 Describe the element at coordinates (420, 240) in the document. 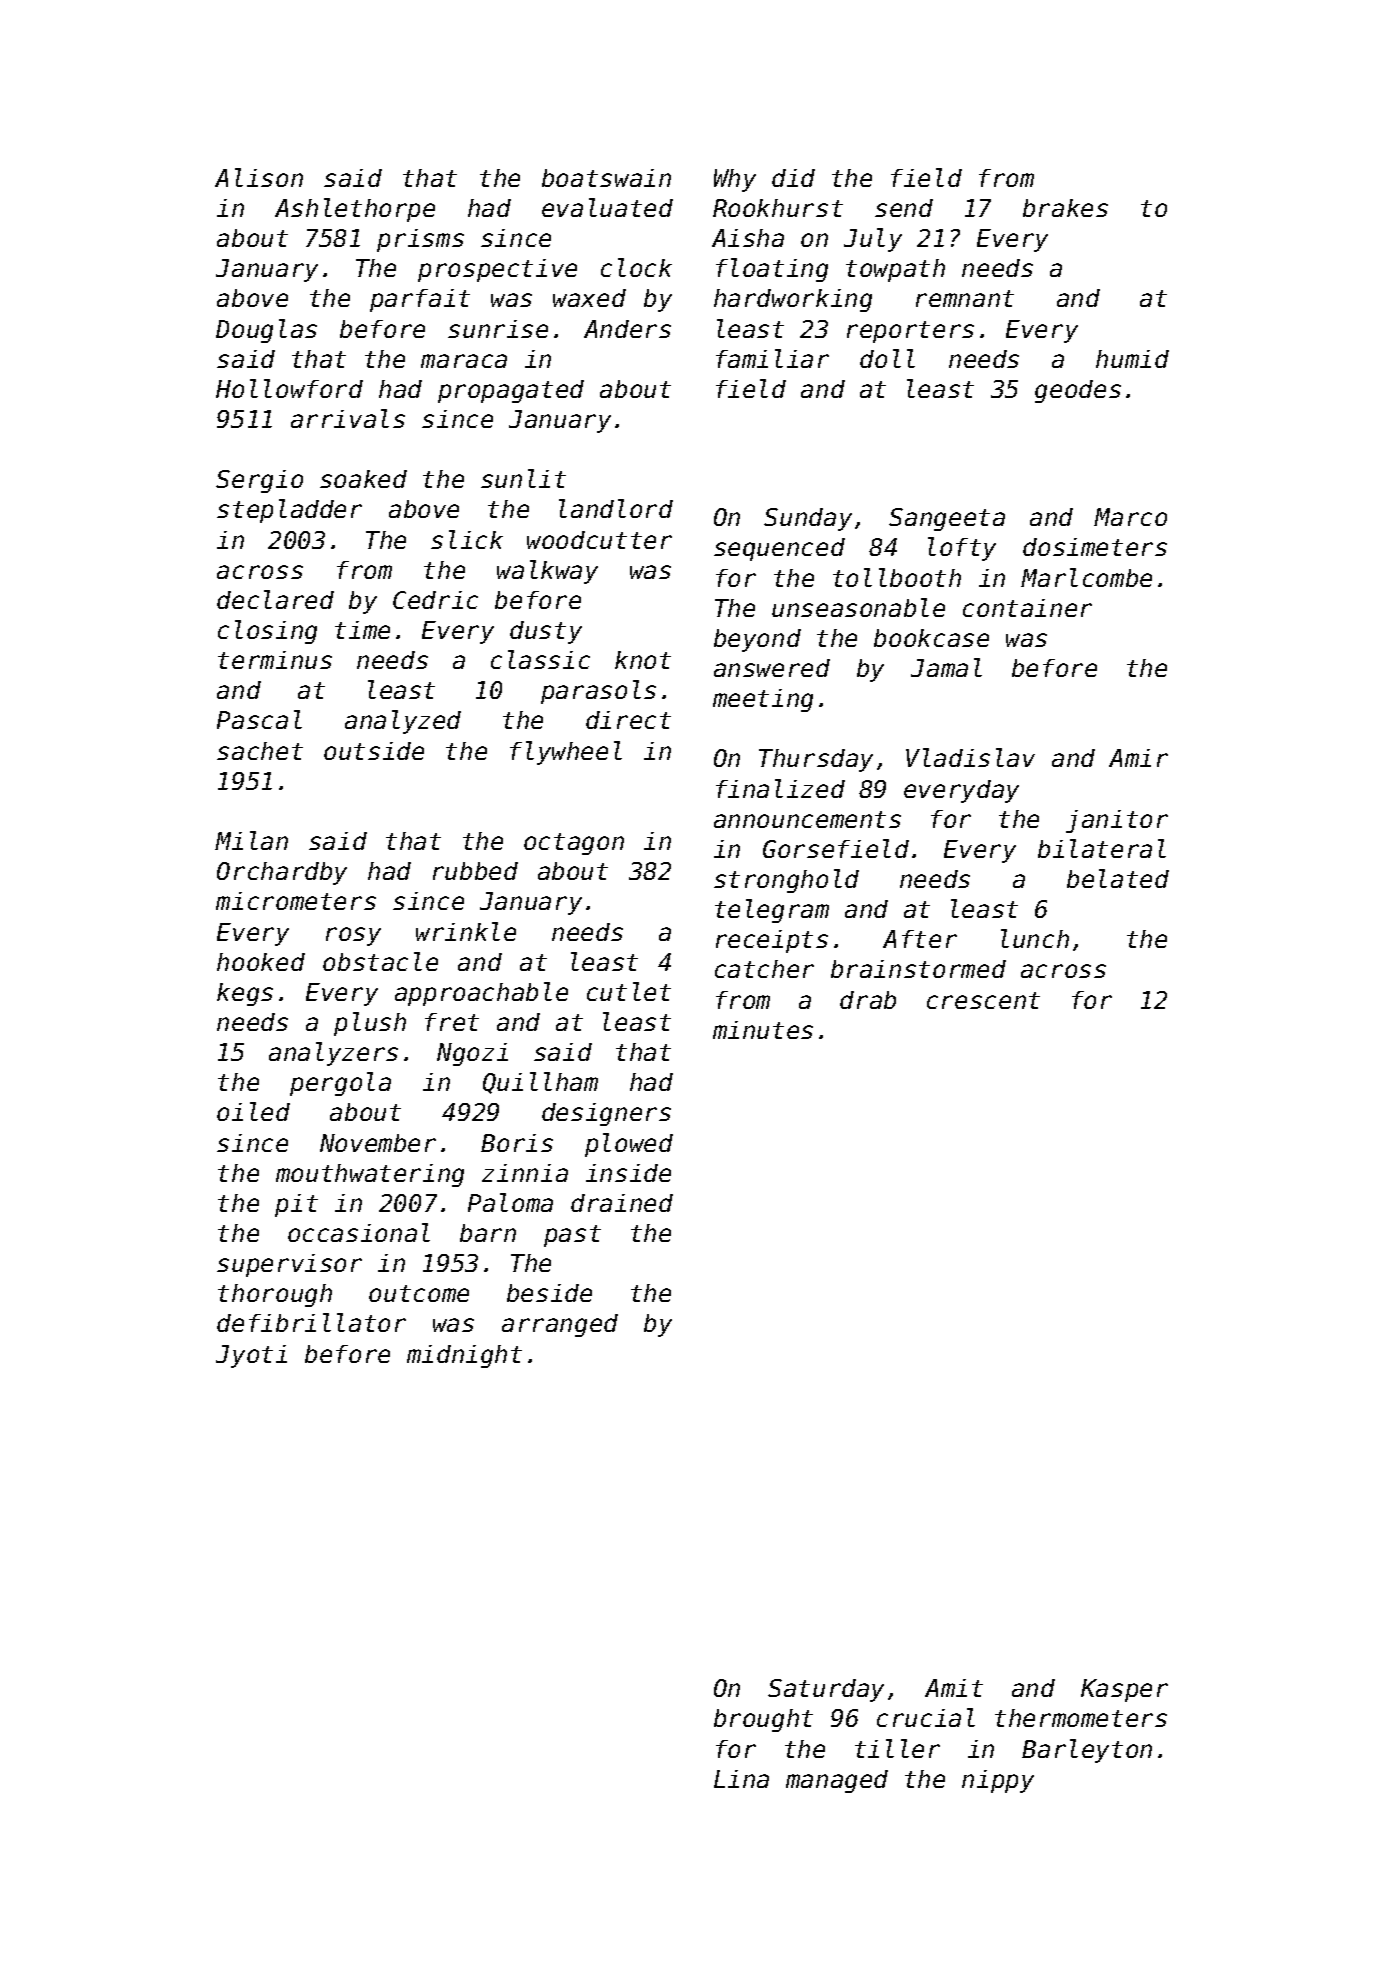

I see `prisms` at that location.
